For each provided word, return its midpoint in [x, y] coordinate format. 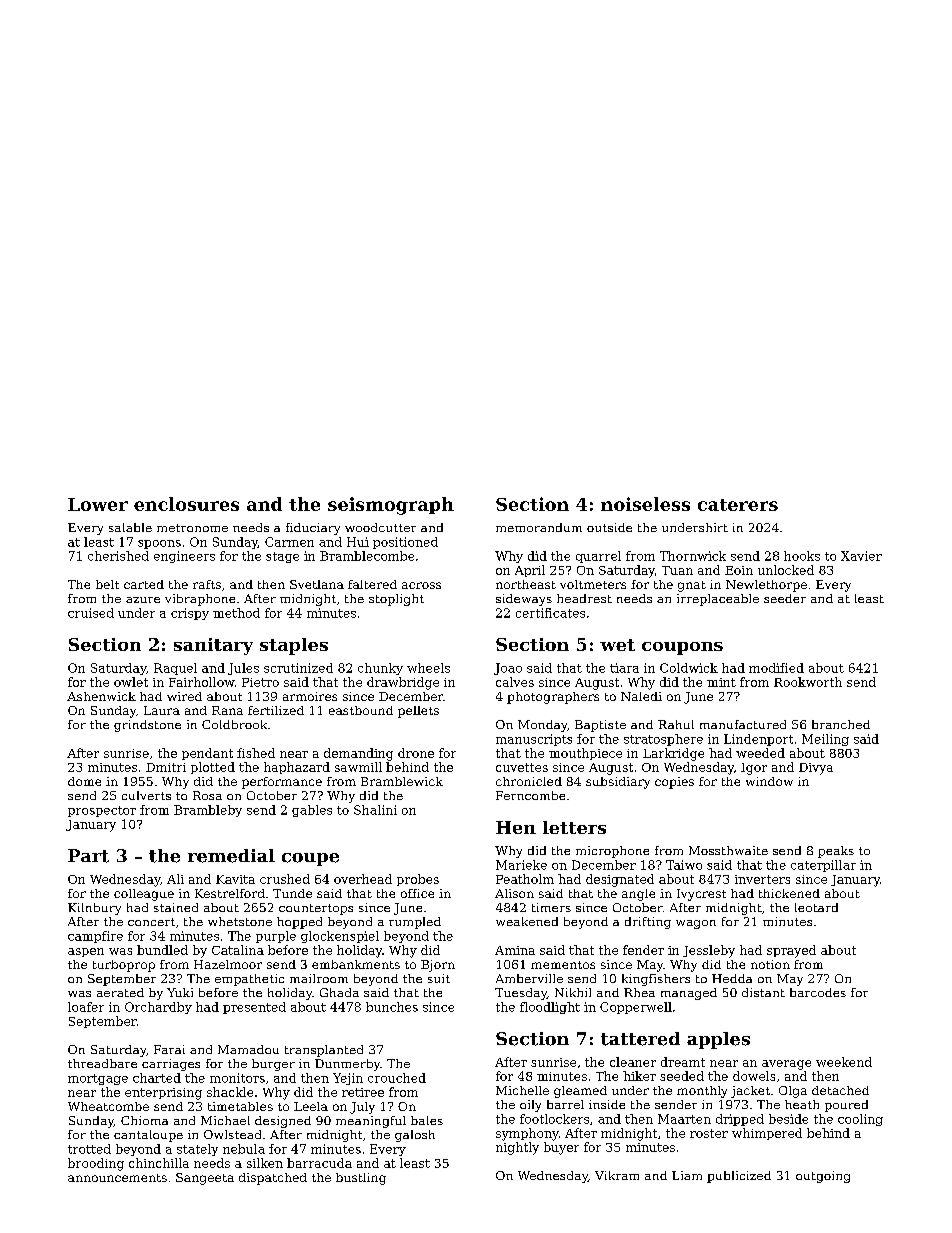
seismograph [391, 506]
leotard [816, 907]
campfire [95, 937]
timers [551, 907]
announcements [117, 1178]
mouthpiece [585, 754]
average [786, 1065]
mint [721, 682]
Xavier [861, 556]
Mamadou [248, 1049]
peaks [836, 852]
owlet [131, 682]
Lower [98, 504]
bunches [392, 1007]
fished [256, 753]
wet [617, 645]
